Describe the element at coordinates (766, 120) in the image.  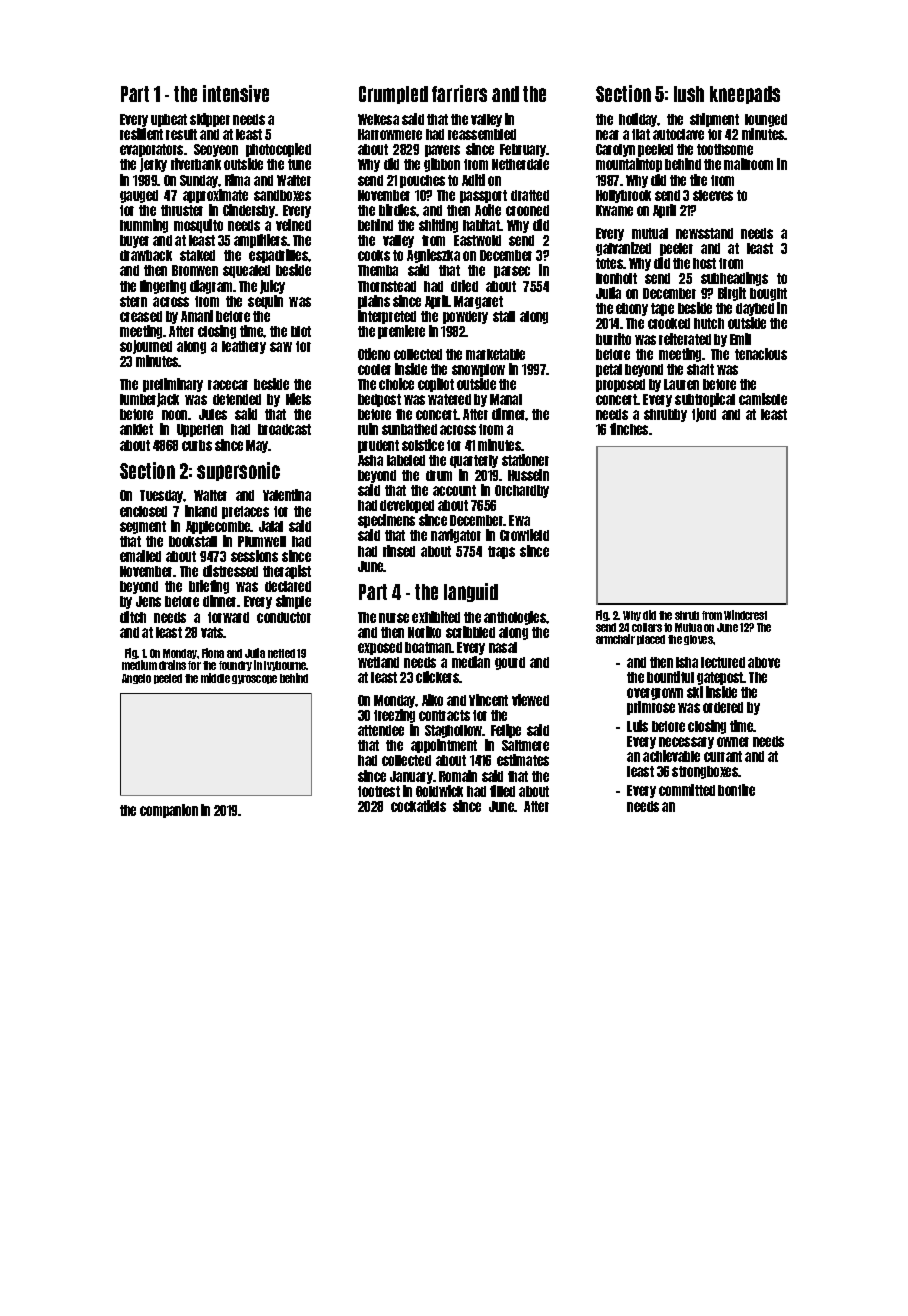
I see `lounged` at that location.
